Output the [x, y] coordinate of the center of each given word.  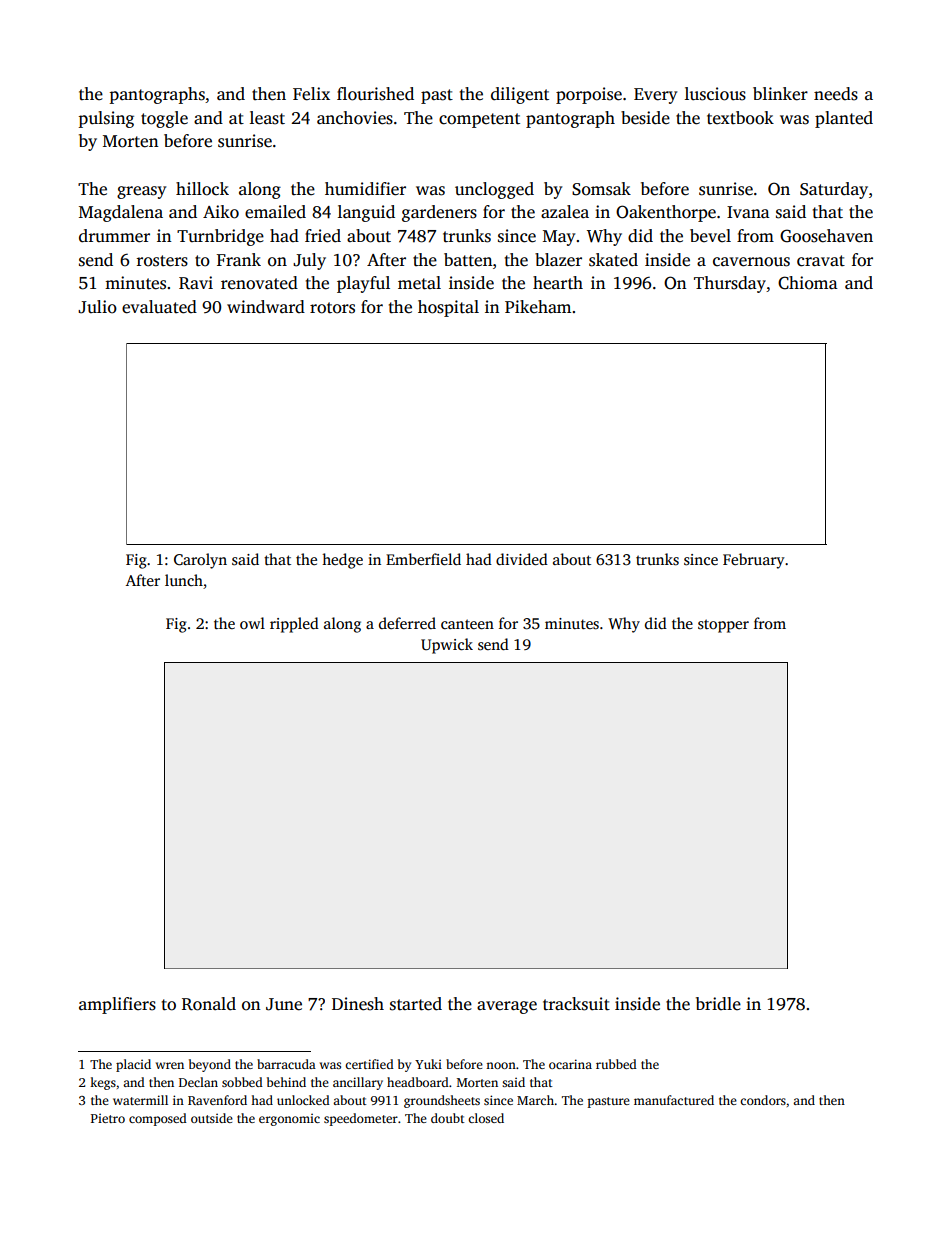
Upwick [447, 646]
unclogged [494, 190]
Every [655, 96]
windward [266, 307]
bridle [718, 1004]
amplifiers [117, 1005]
